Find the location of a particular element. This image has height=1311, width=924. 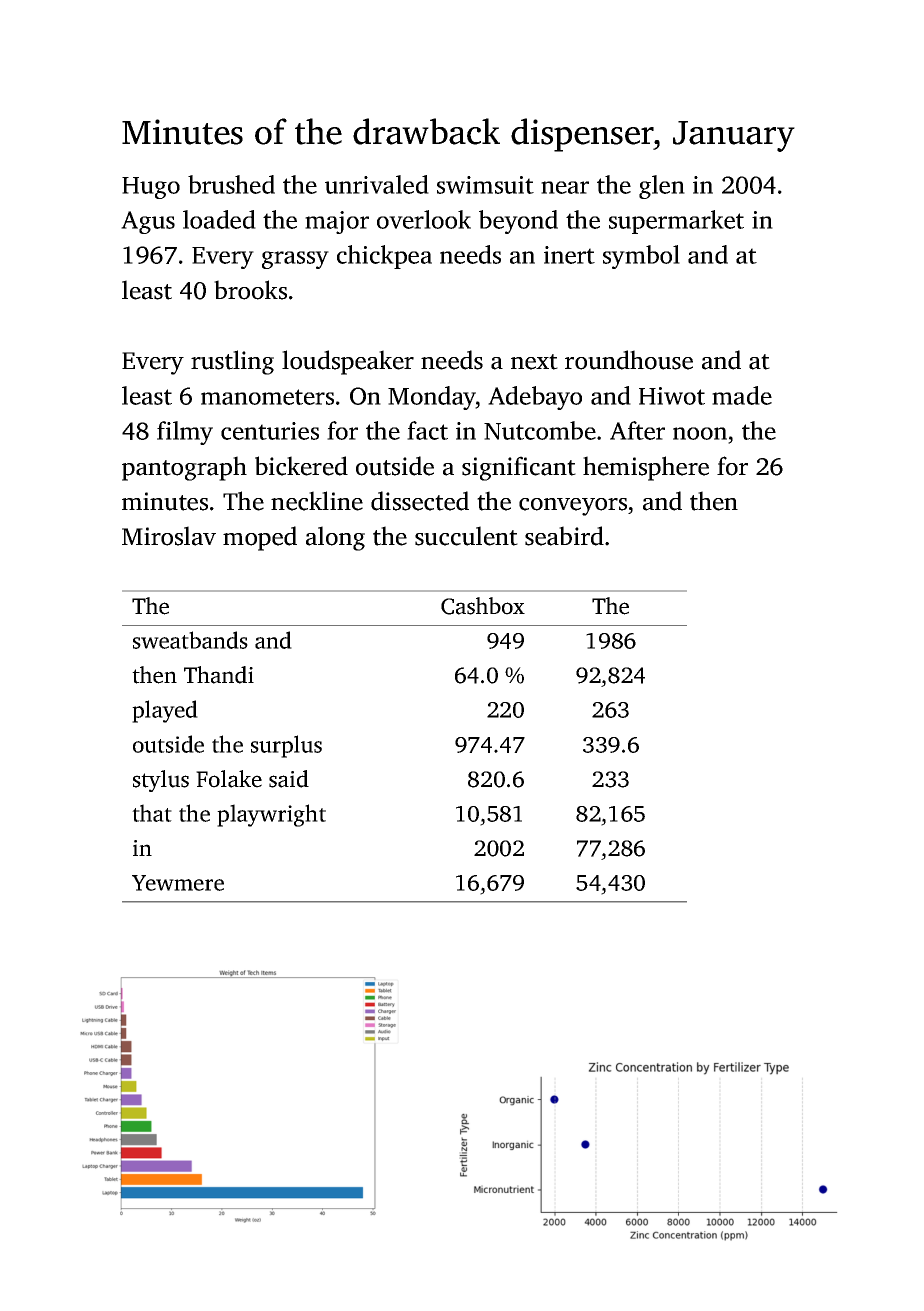

filmy is located at coordinates (185, 433).
